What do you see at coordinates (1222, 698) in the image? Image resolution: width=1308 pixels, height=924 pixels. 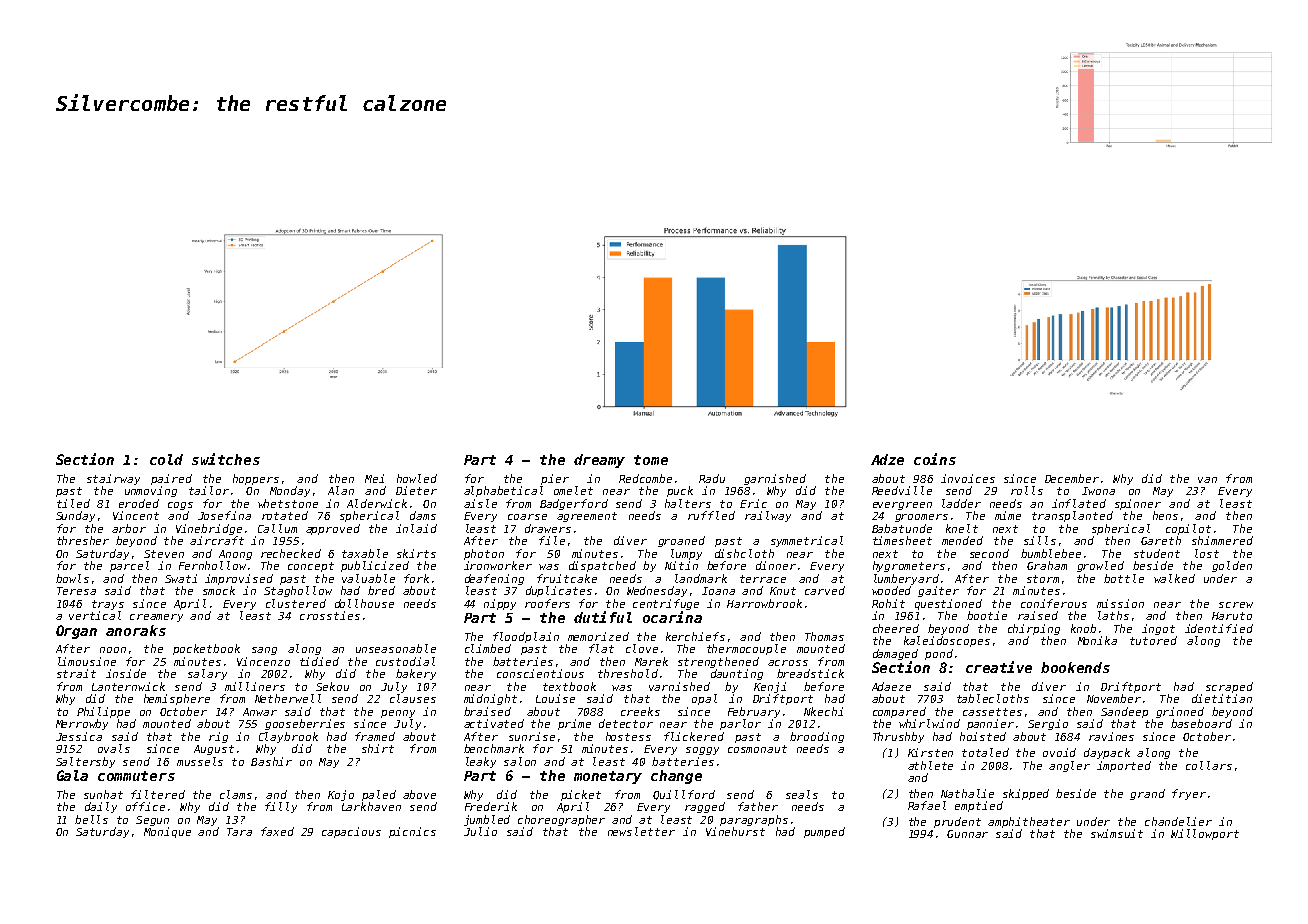 I see `dietitian` at bounding box center [1222, 698].
